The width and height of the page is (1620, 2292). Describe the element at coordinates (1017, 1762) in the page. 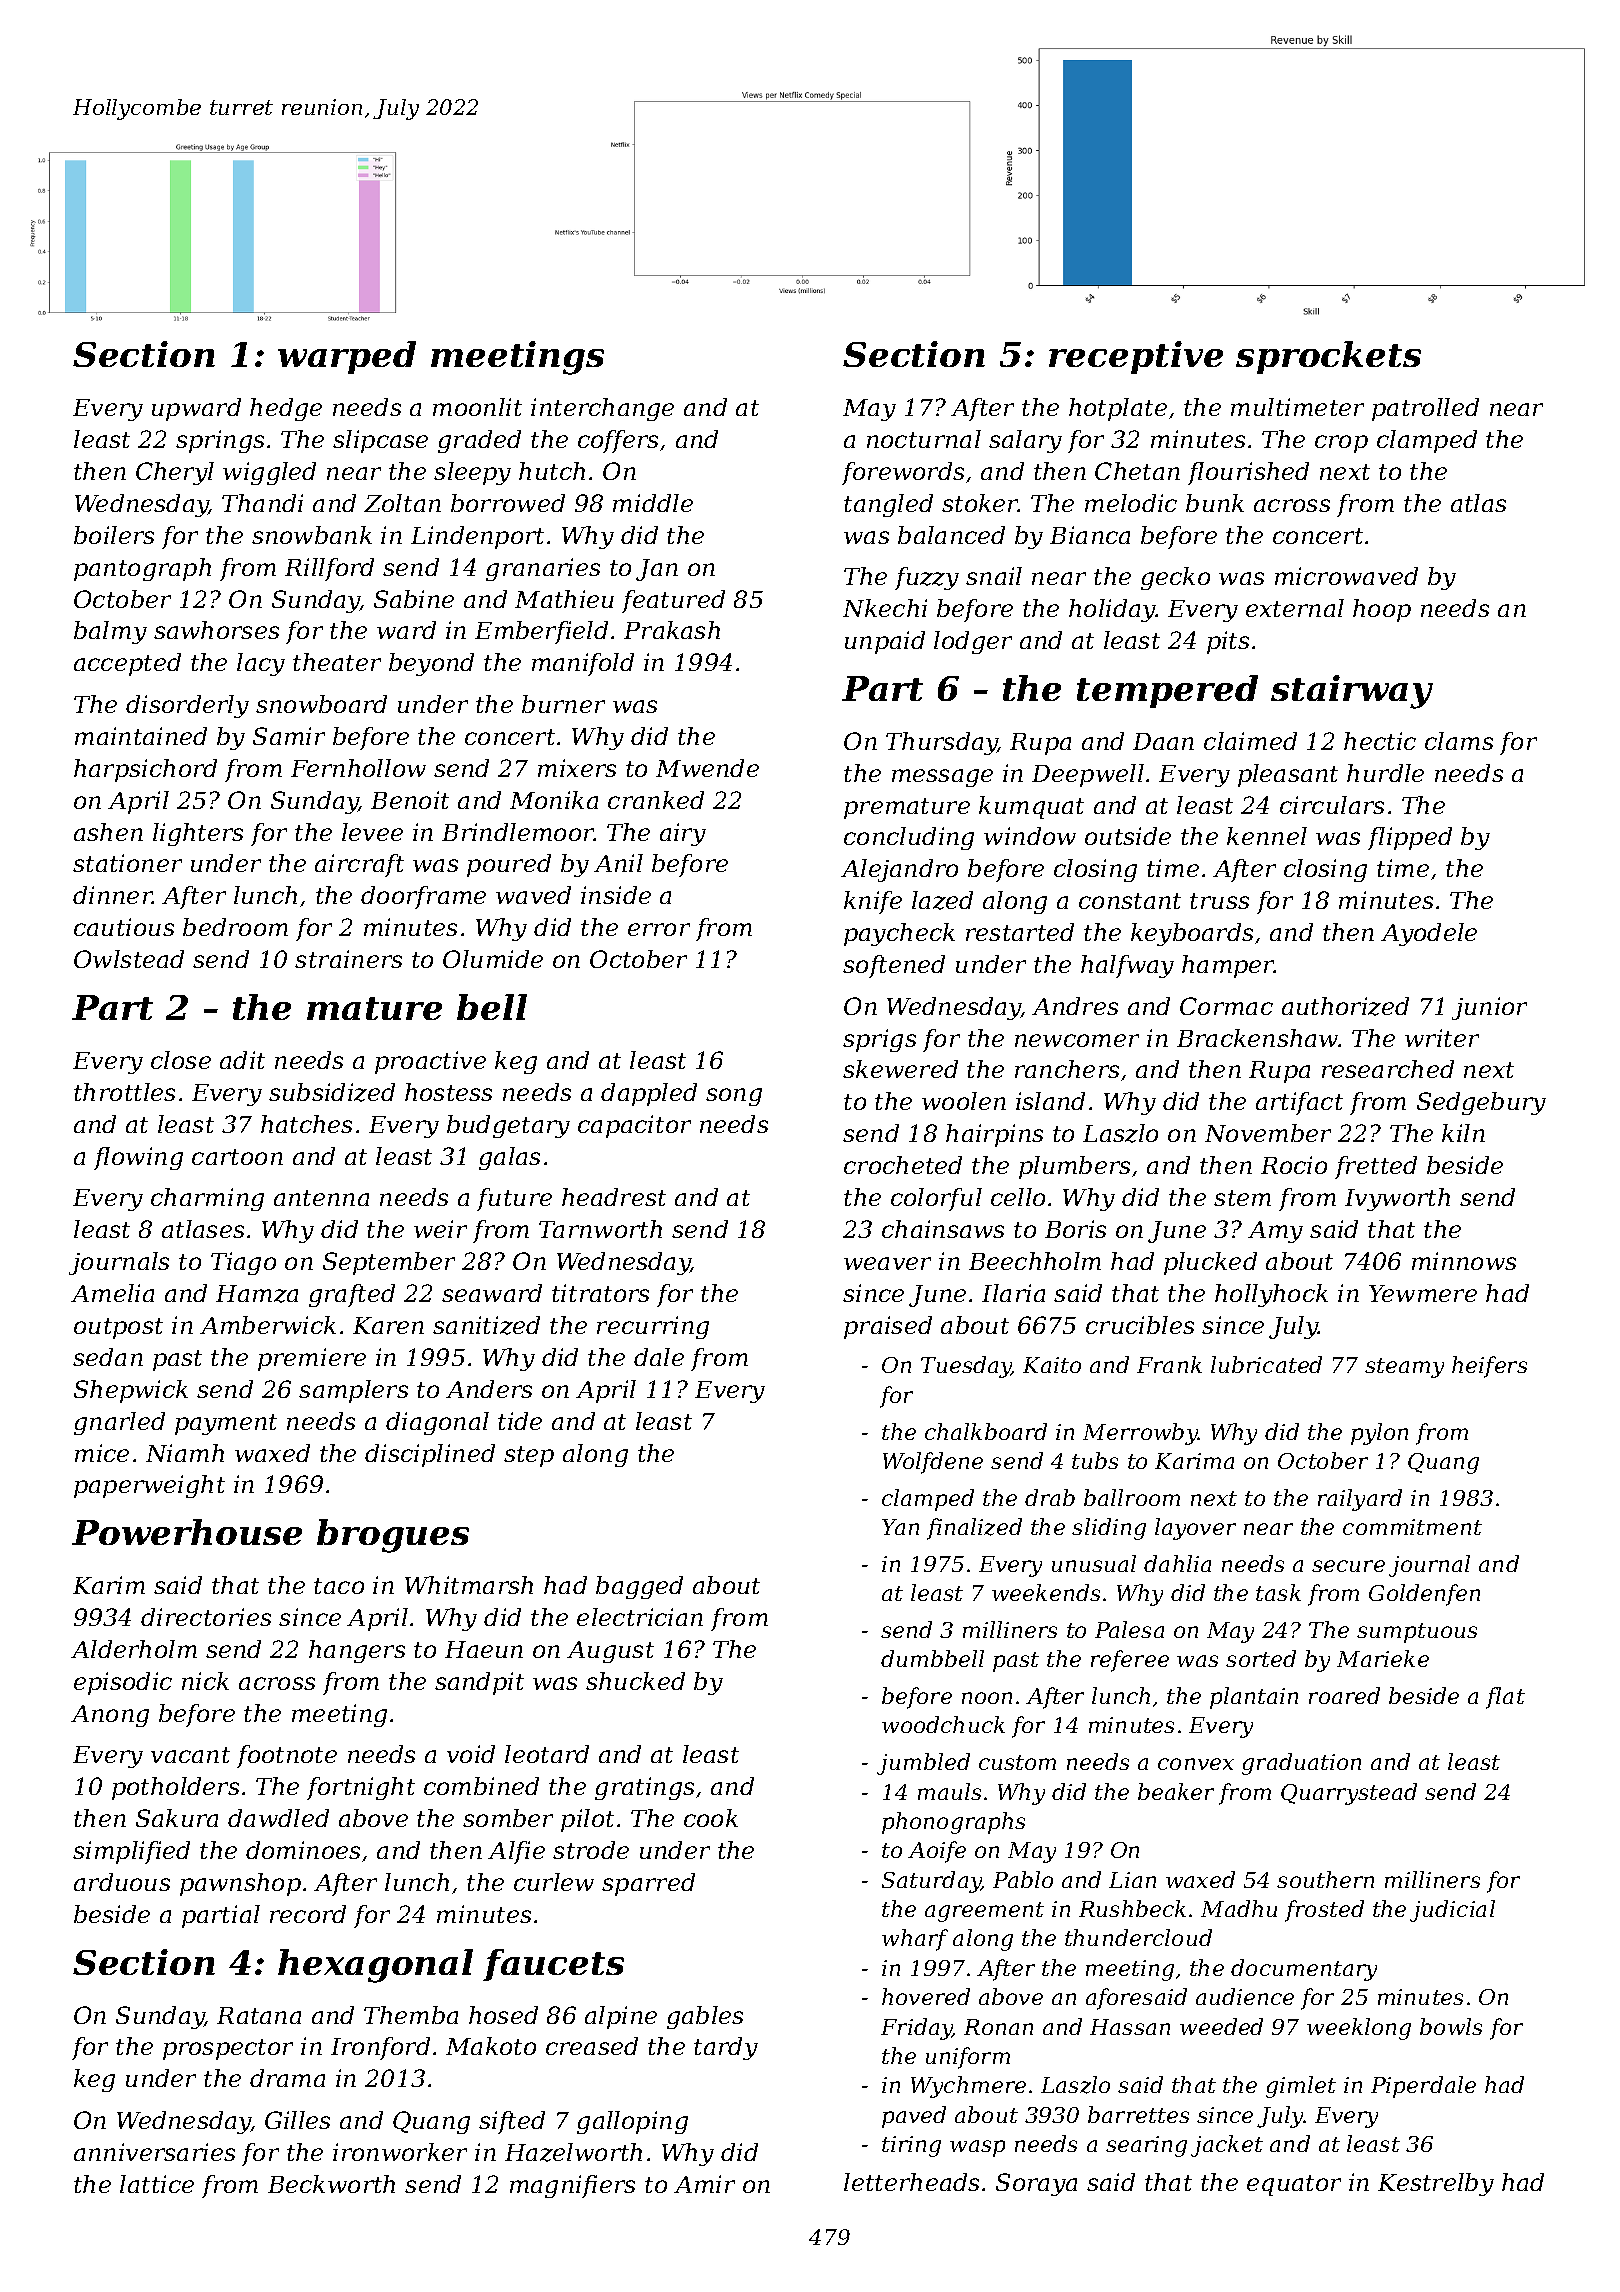

I see `custom` at that location.
